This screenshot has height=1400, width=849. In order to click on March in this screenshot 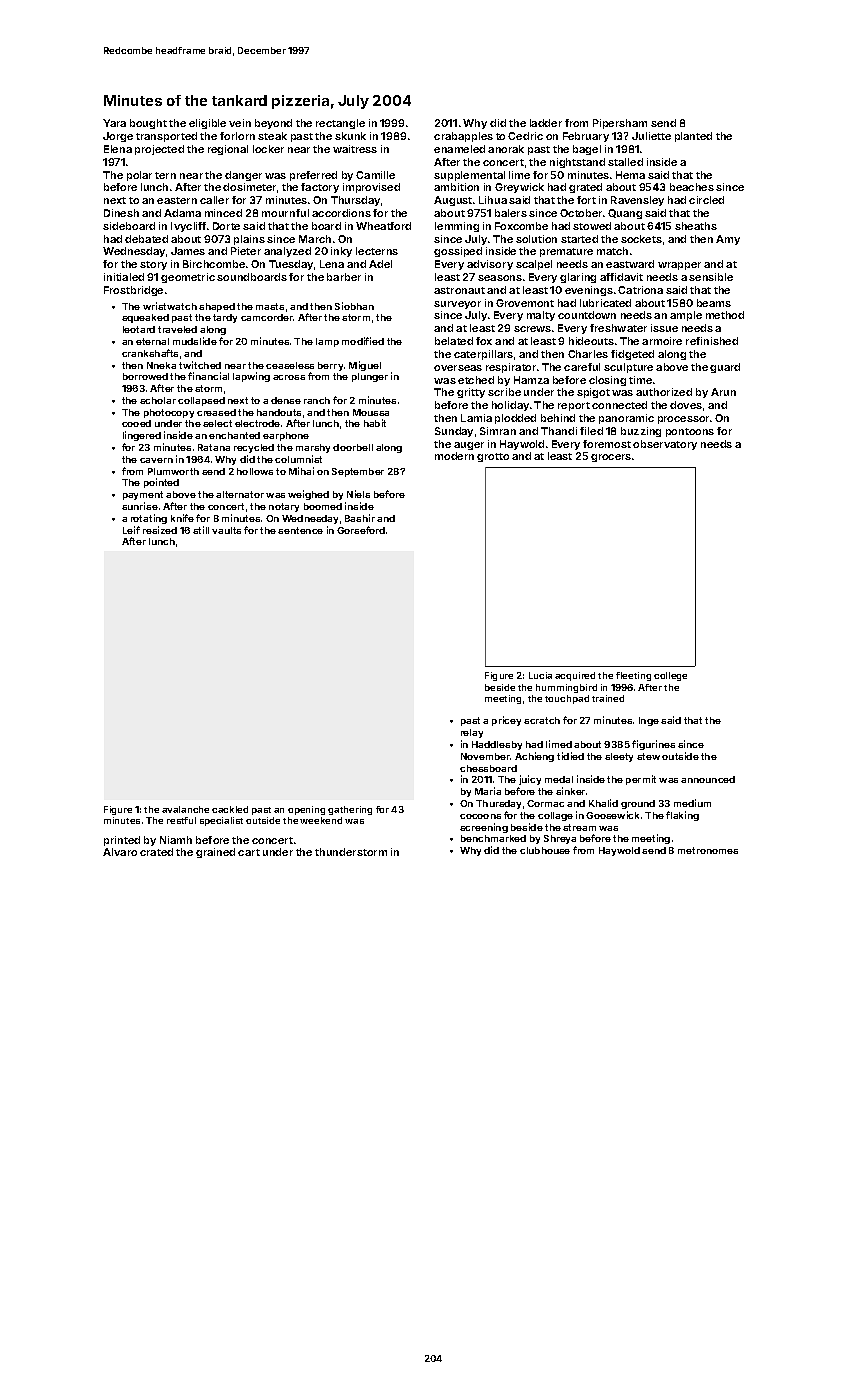, I will do `click(315, 239)`.
